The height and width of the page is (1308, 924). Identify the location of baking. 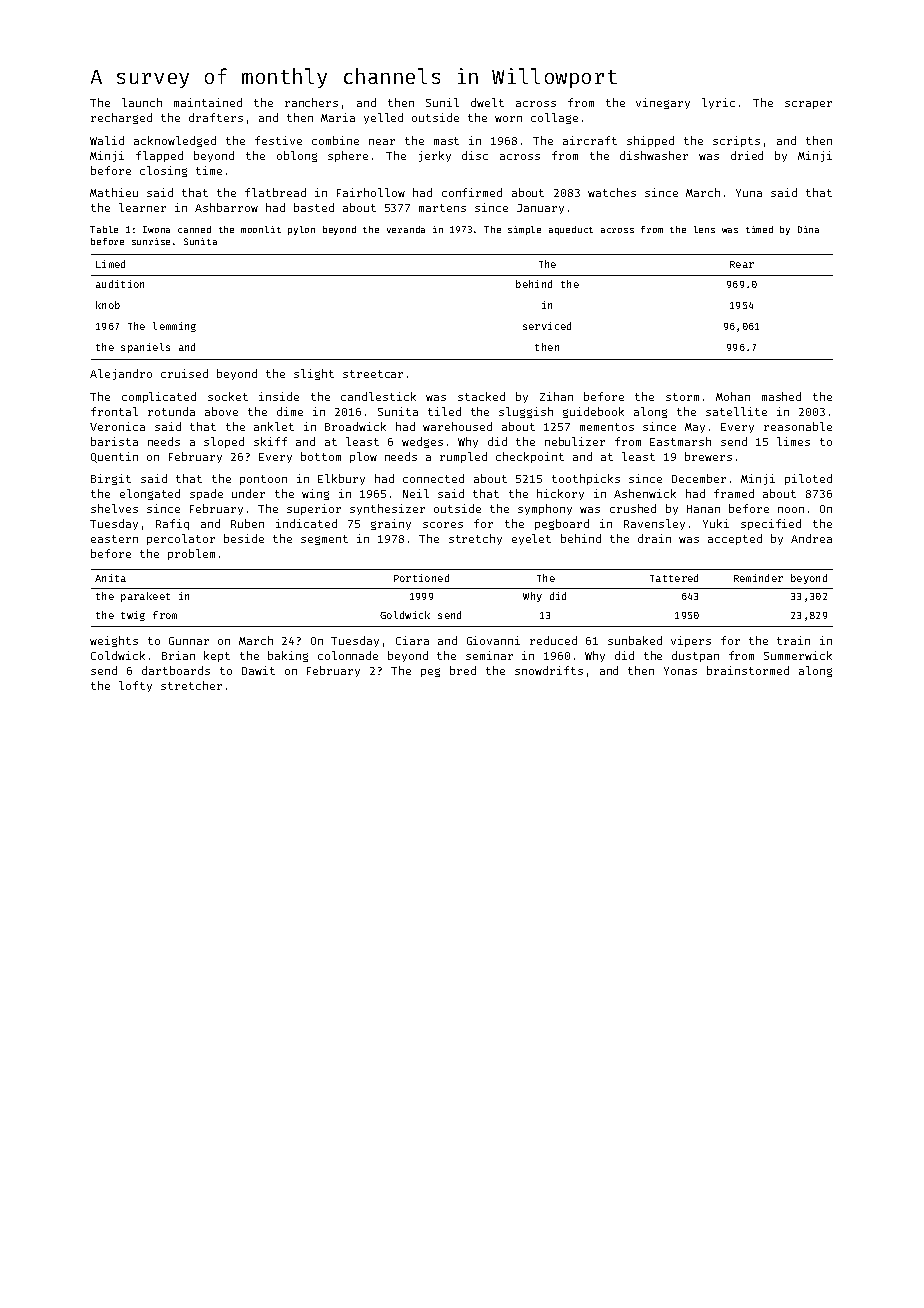
(288, 656).
